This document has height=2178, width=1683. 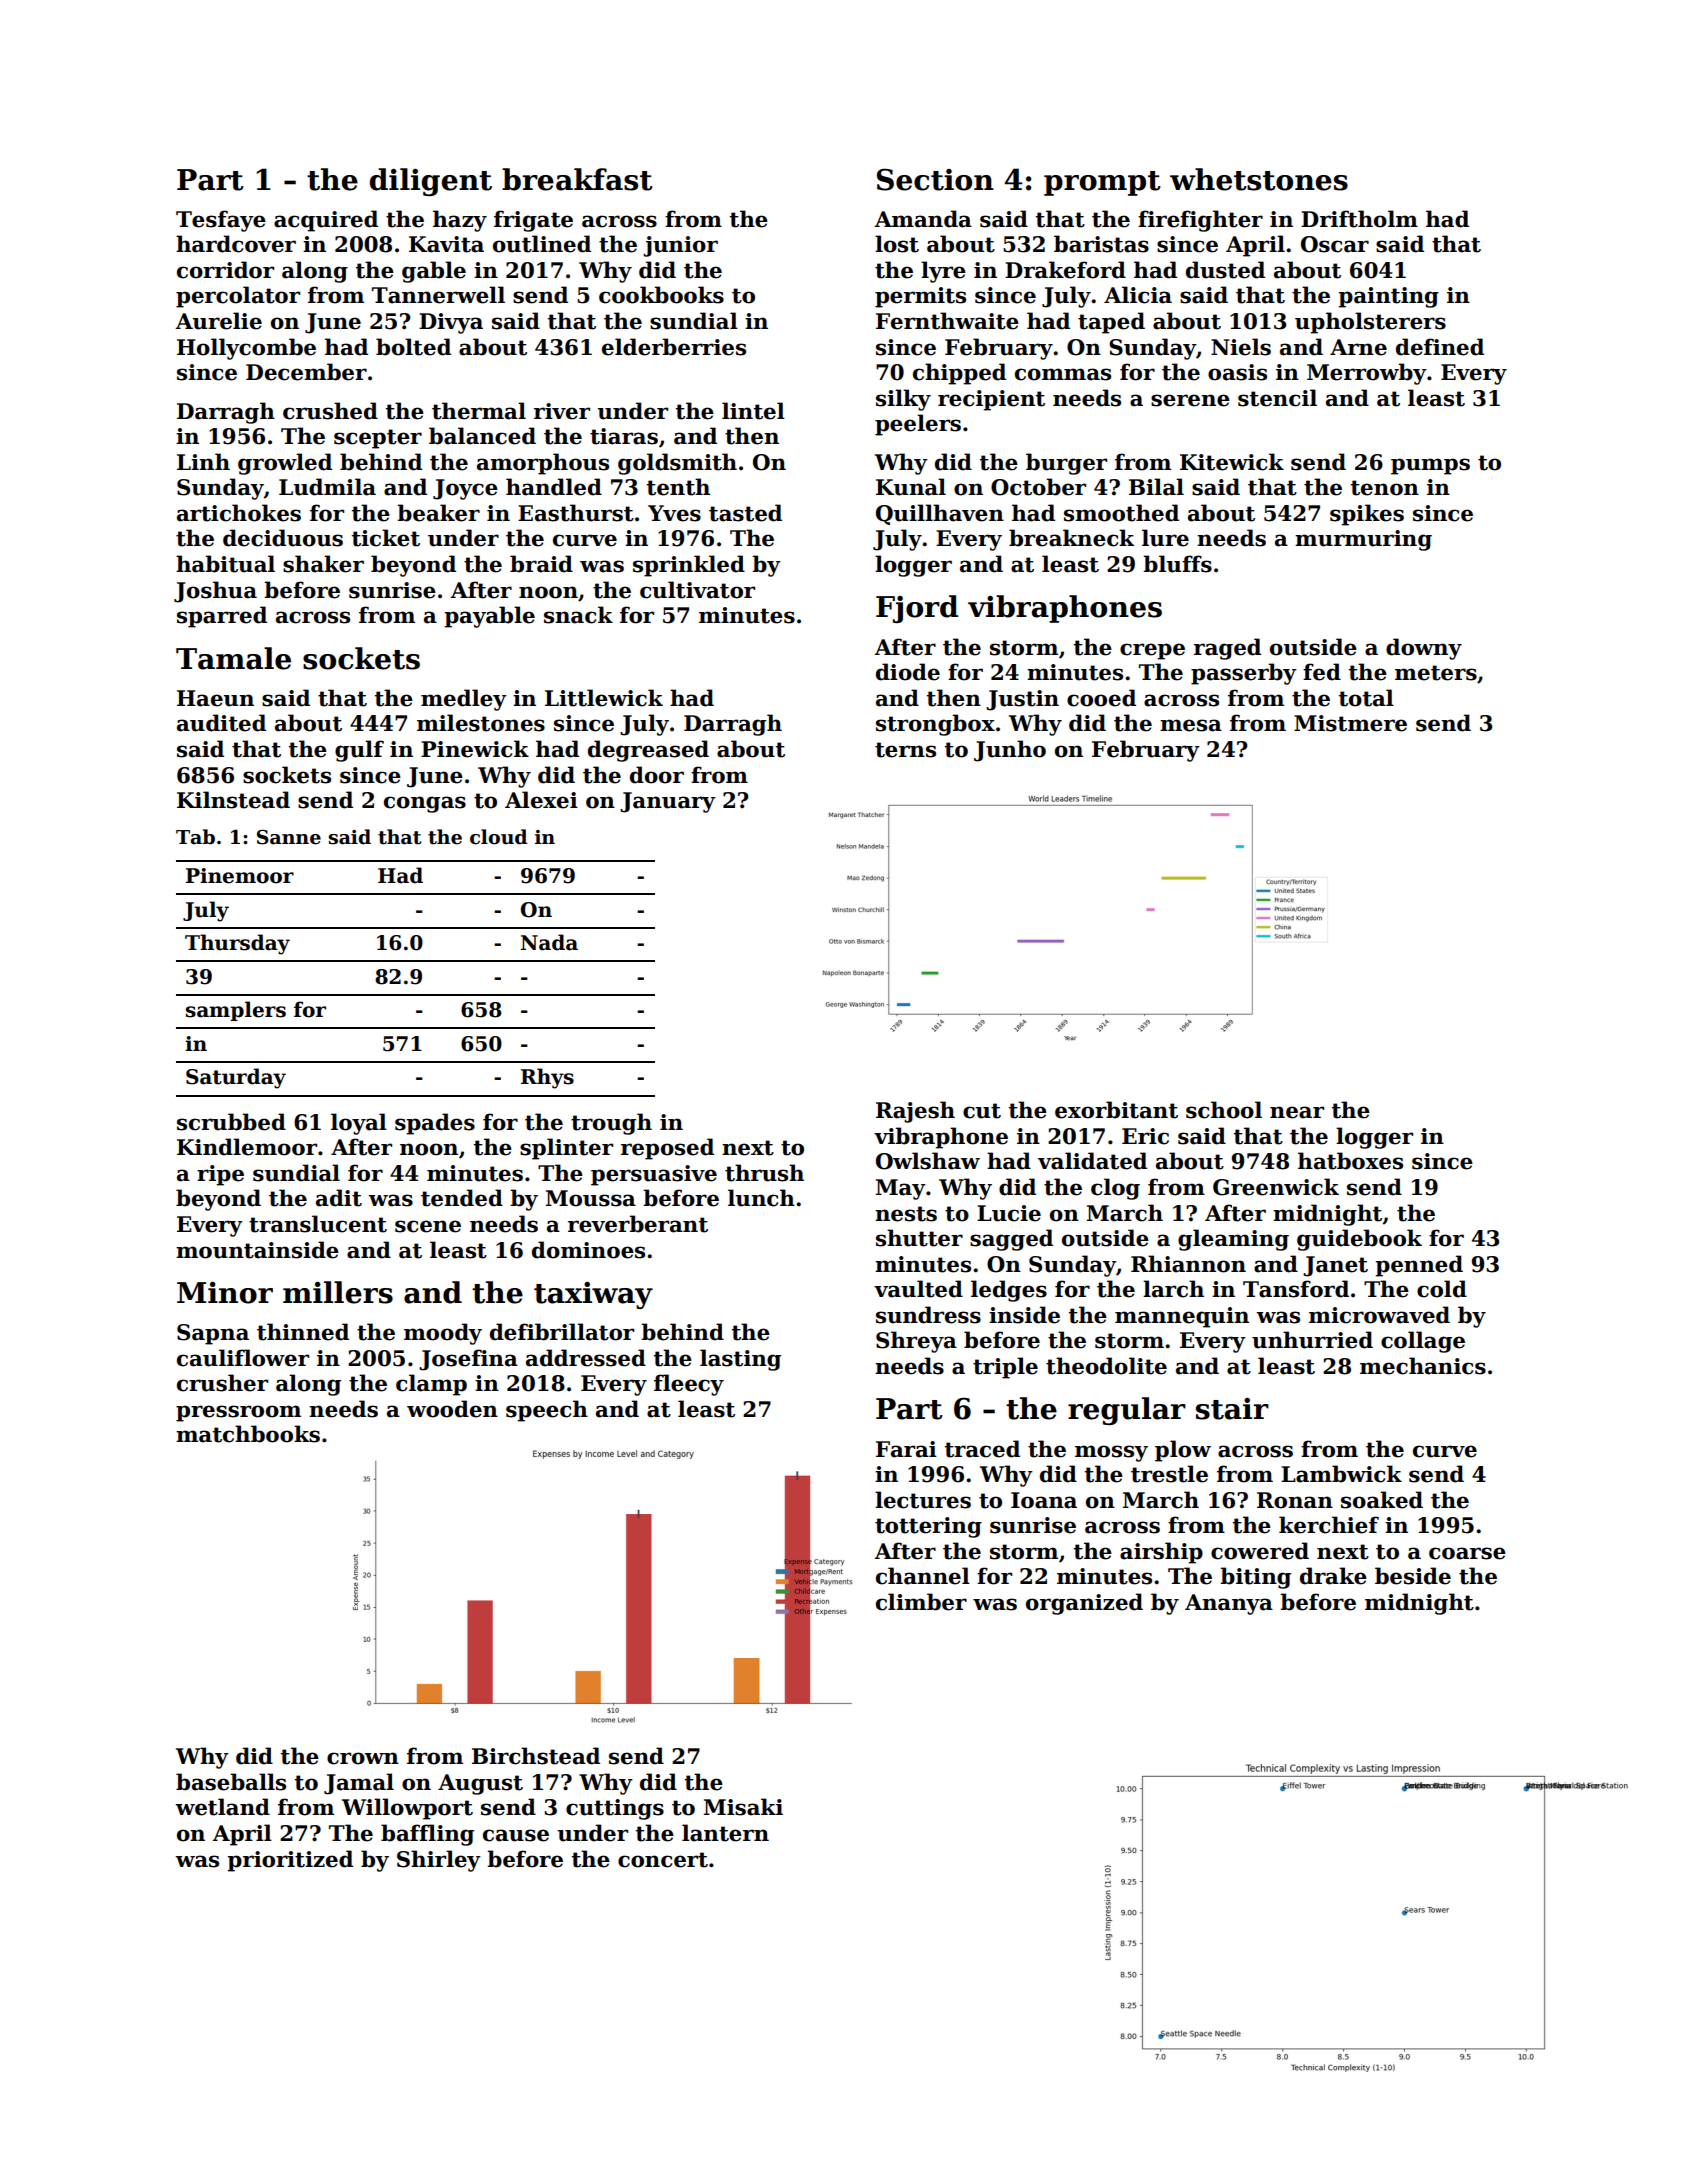 I want to click on junior, so click(x=680, y=246).
